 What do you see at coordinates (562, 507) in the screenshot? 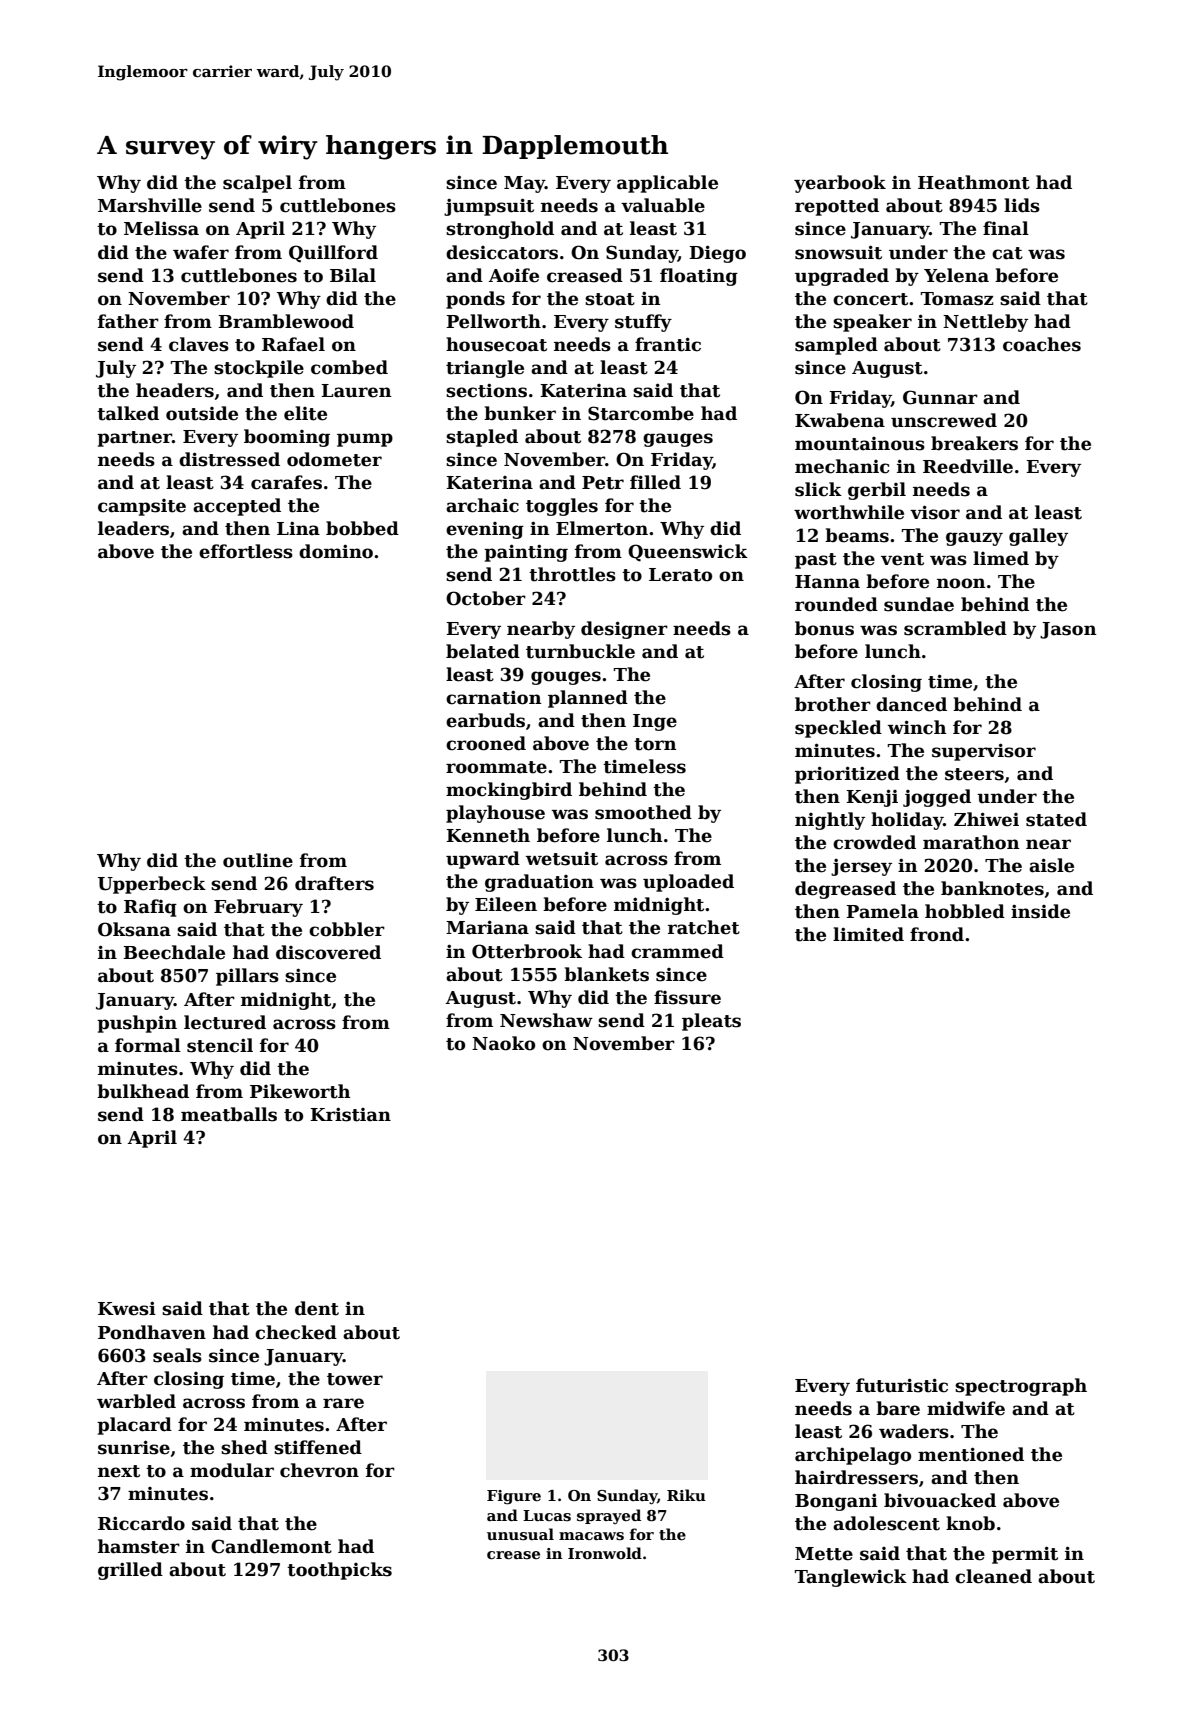
I see `toggles` at bounding box center [562, 507].
